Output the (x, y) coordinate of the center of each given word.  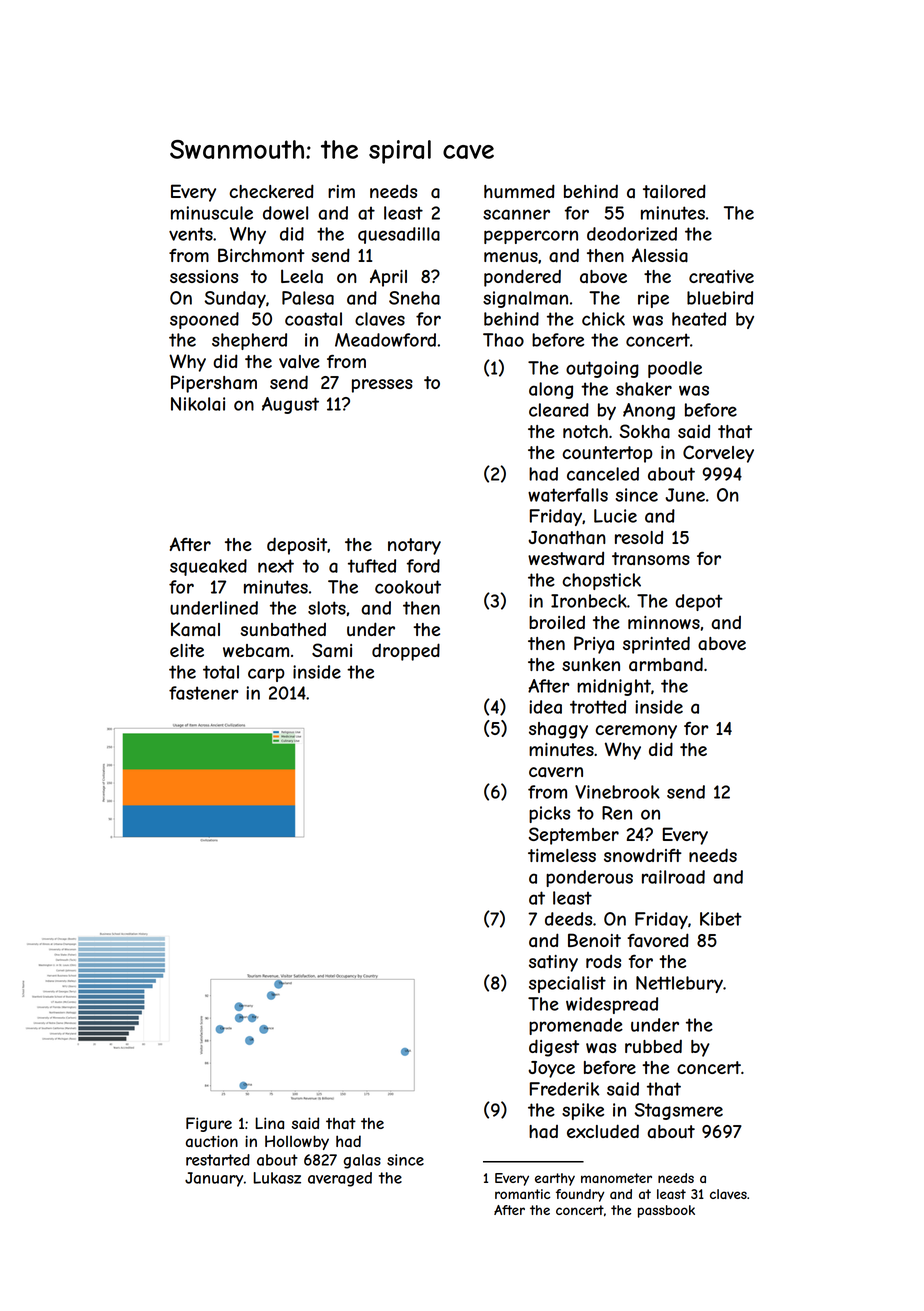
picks (549, 814)
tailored (674, 191)
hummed (519, 191)
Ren (617, 813)
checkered (271, 191)
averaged (340, 1179)
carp (266, 675)
